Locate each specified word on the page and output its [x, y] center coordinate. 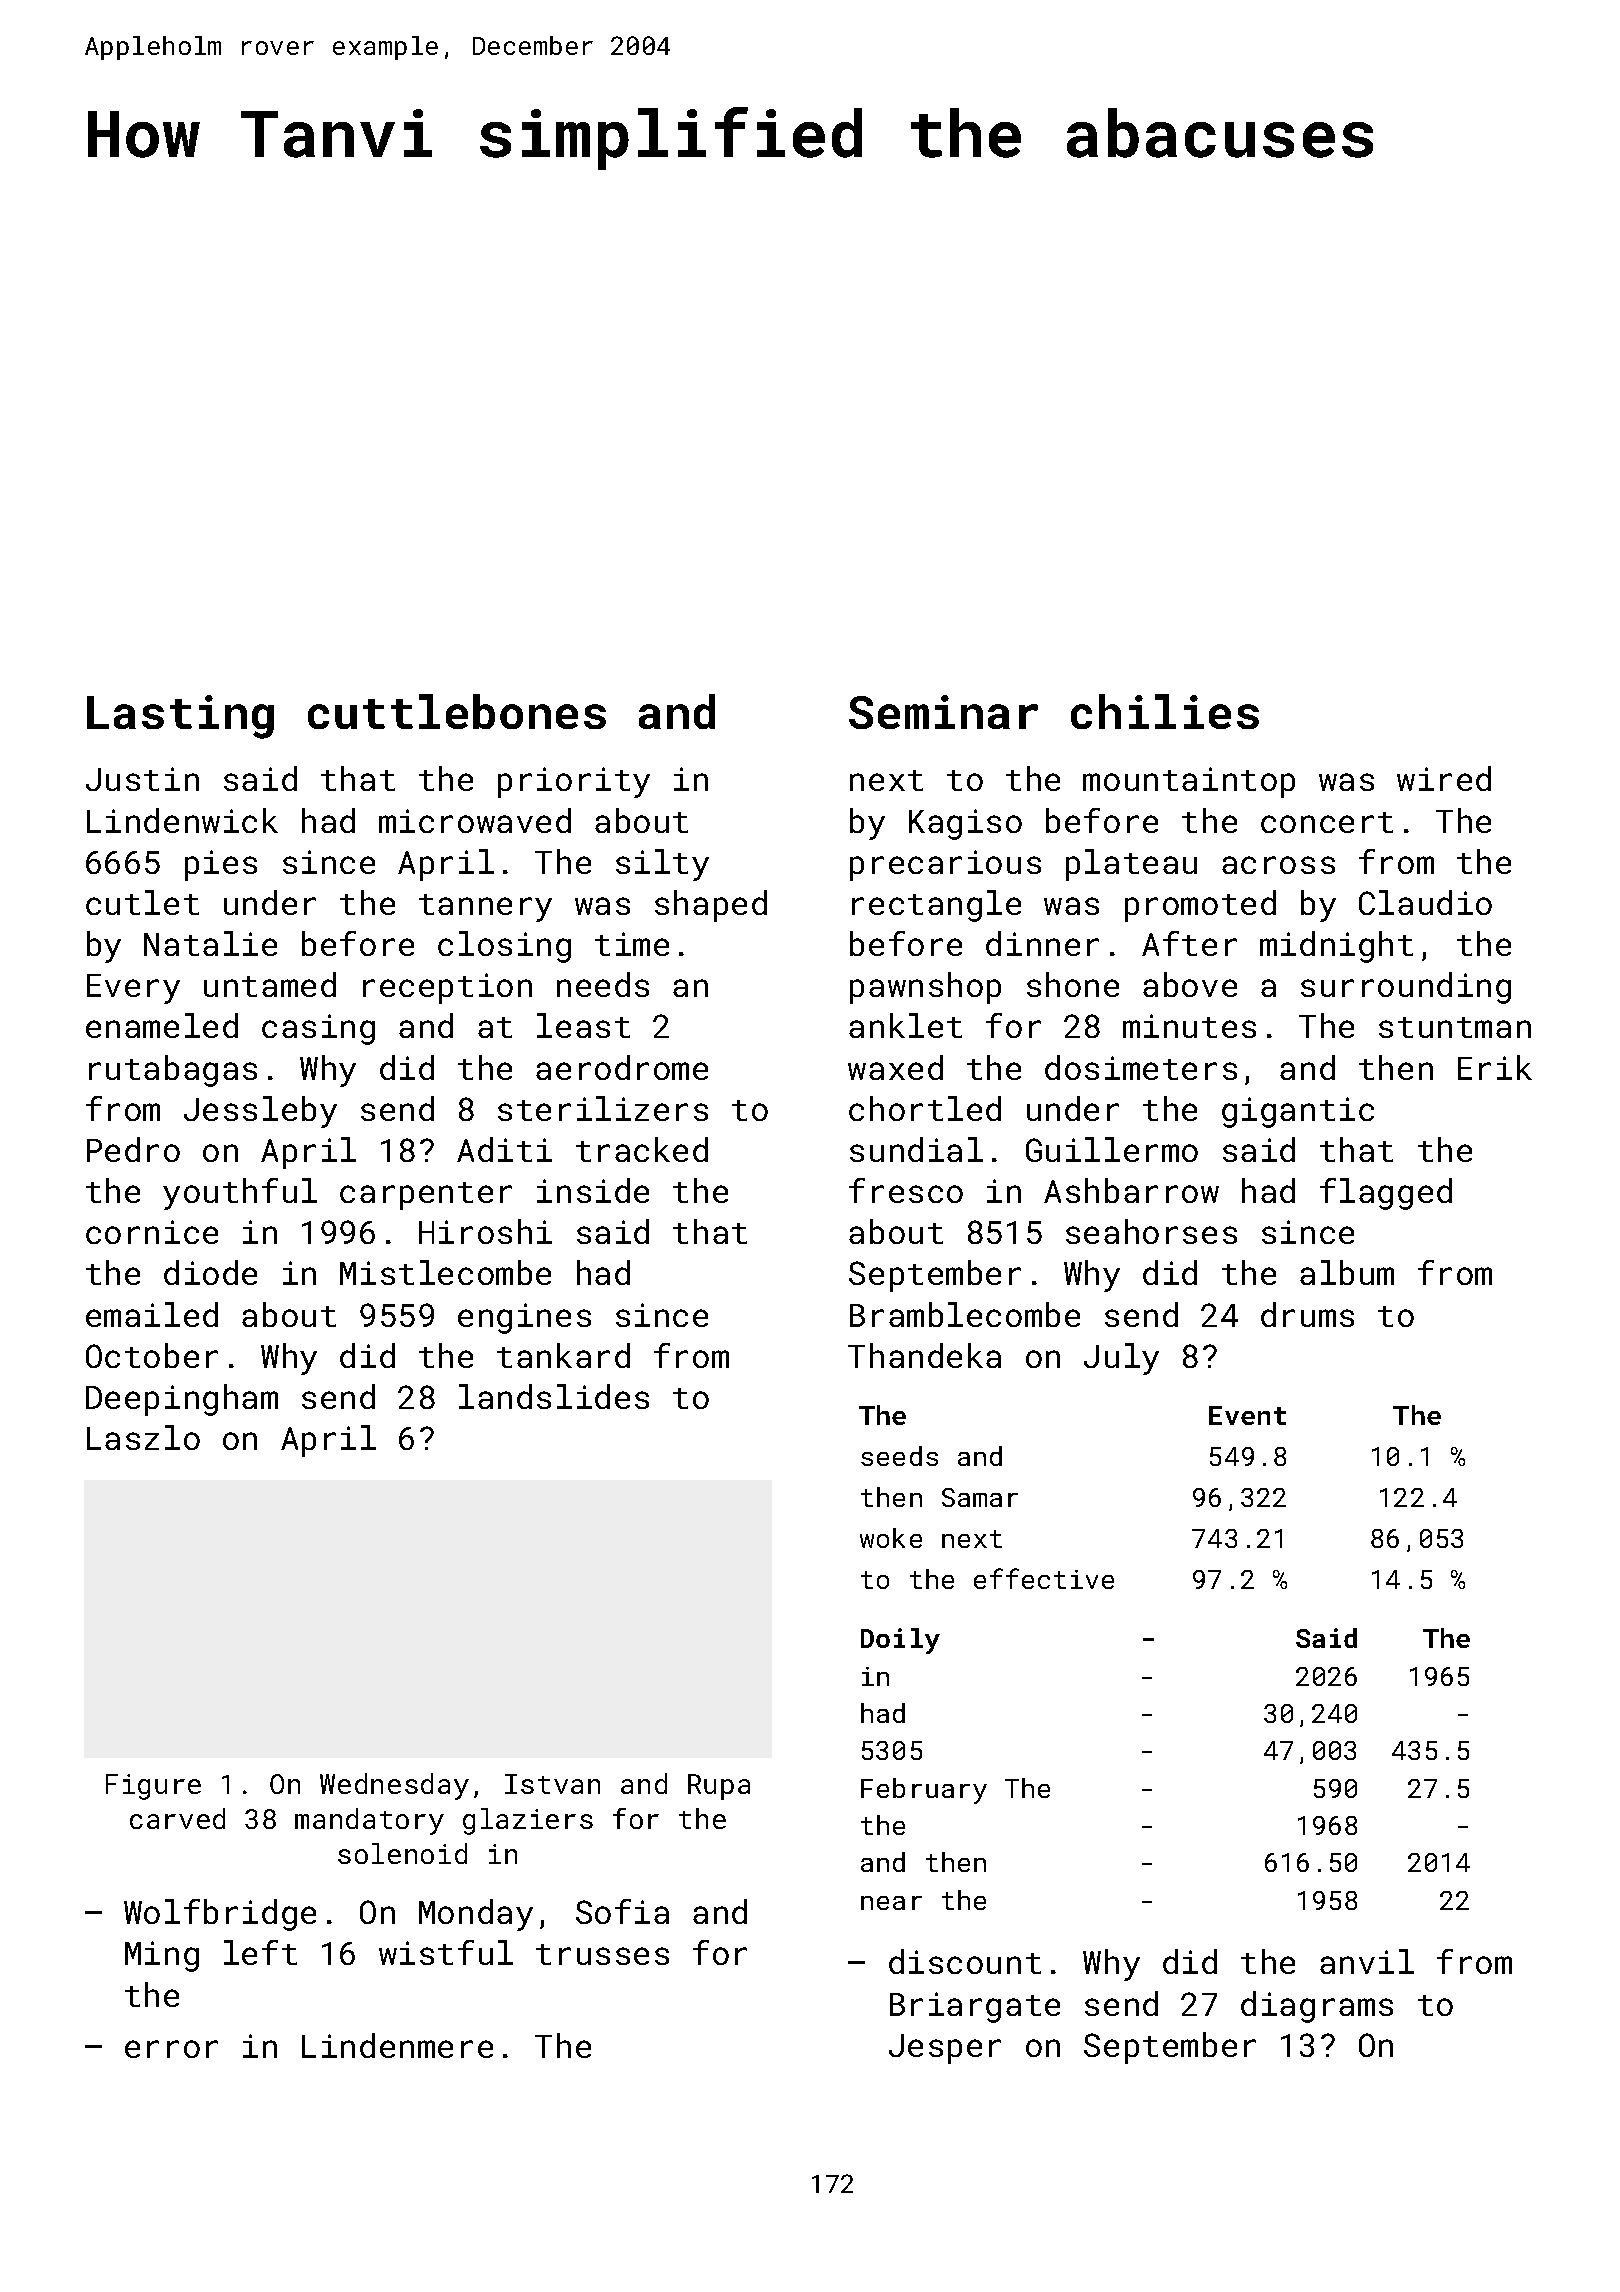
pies [221, 865]
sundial [916, 1149]
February [924, 1791]
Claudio [1425, 902]
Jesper [945, 2049]
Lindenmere [397, 2045]
